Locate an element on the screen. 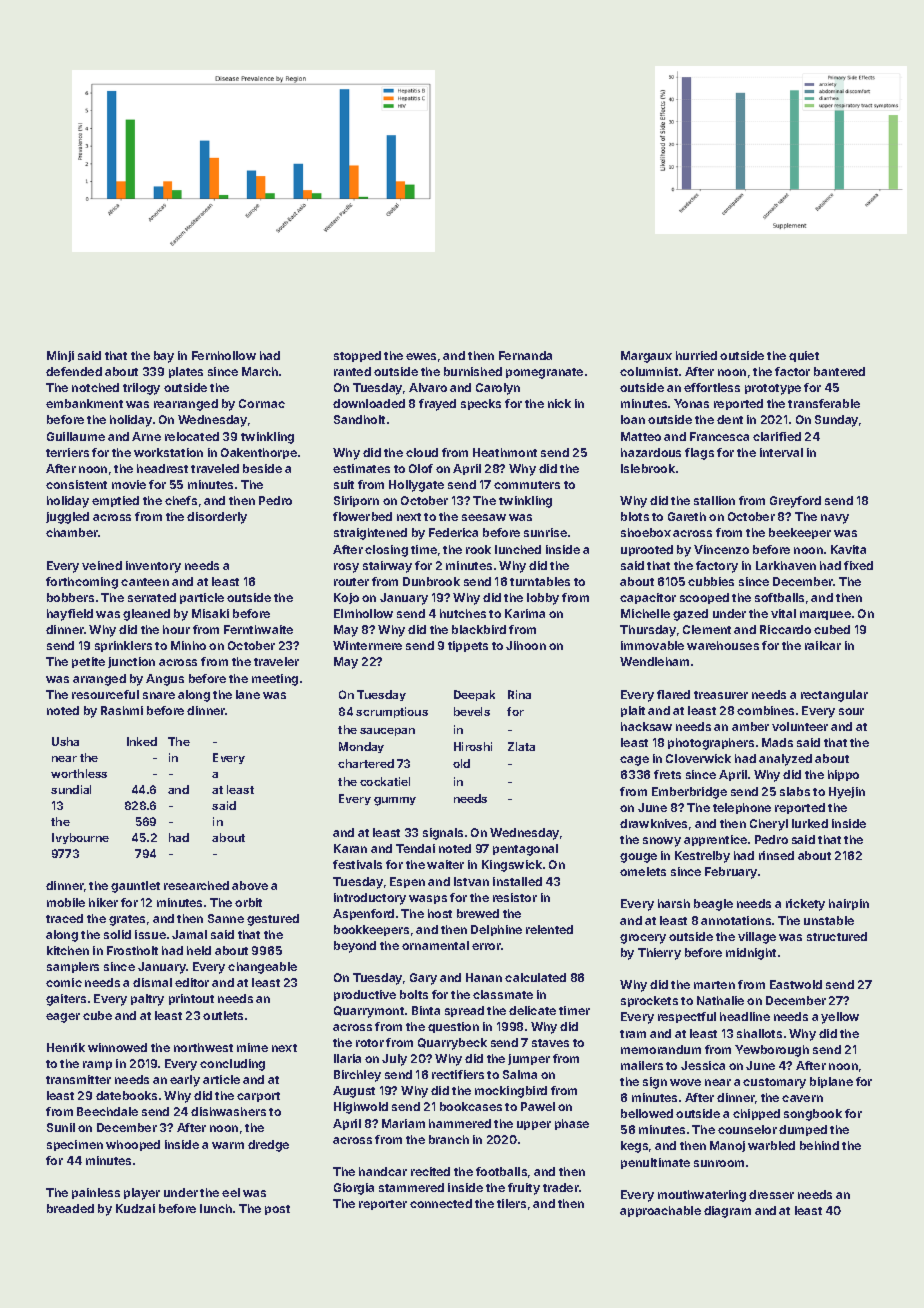 Image resolution: width=924 pixels, height=1308 pixels. stallion is located at coordinates (714, 500).
